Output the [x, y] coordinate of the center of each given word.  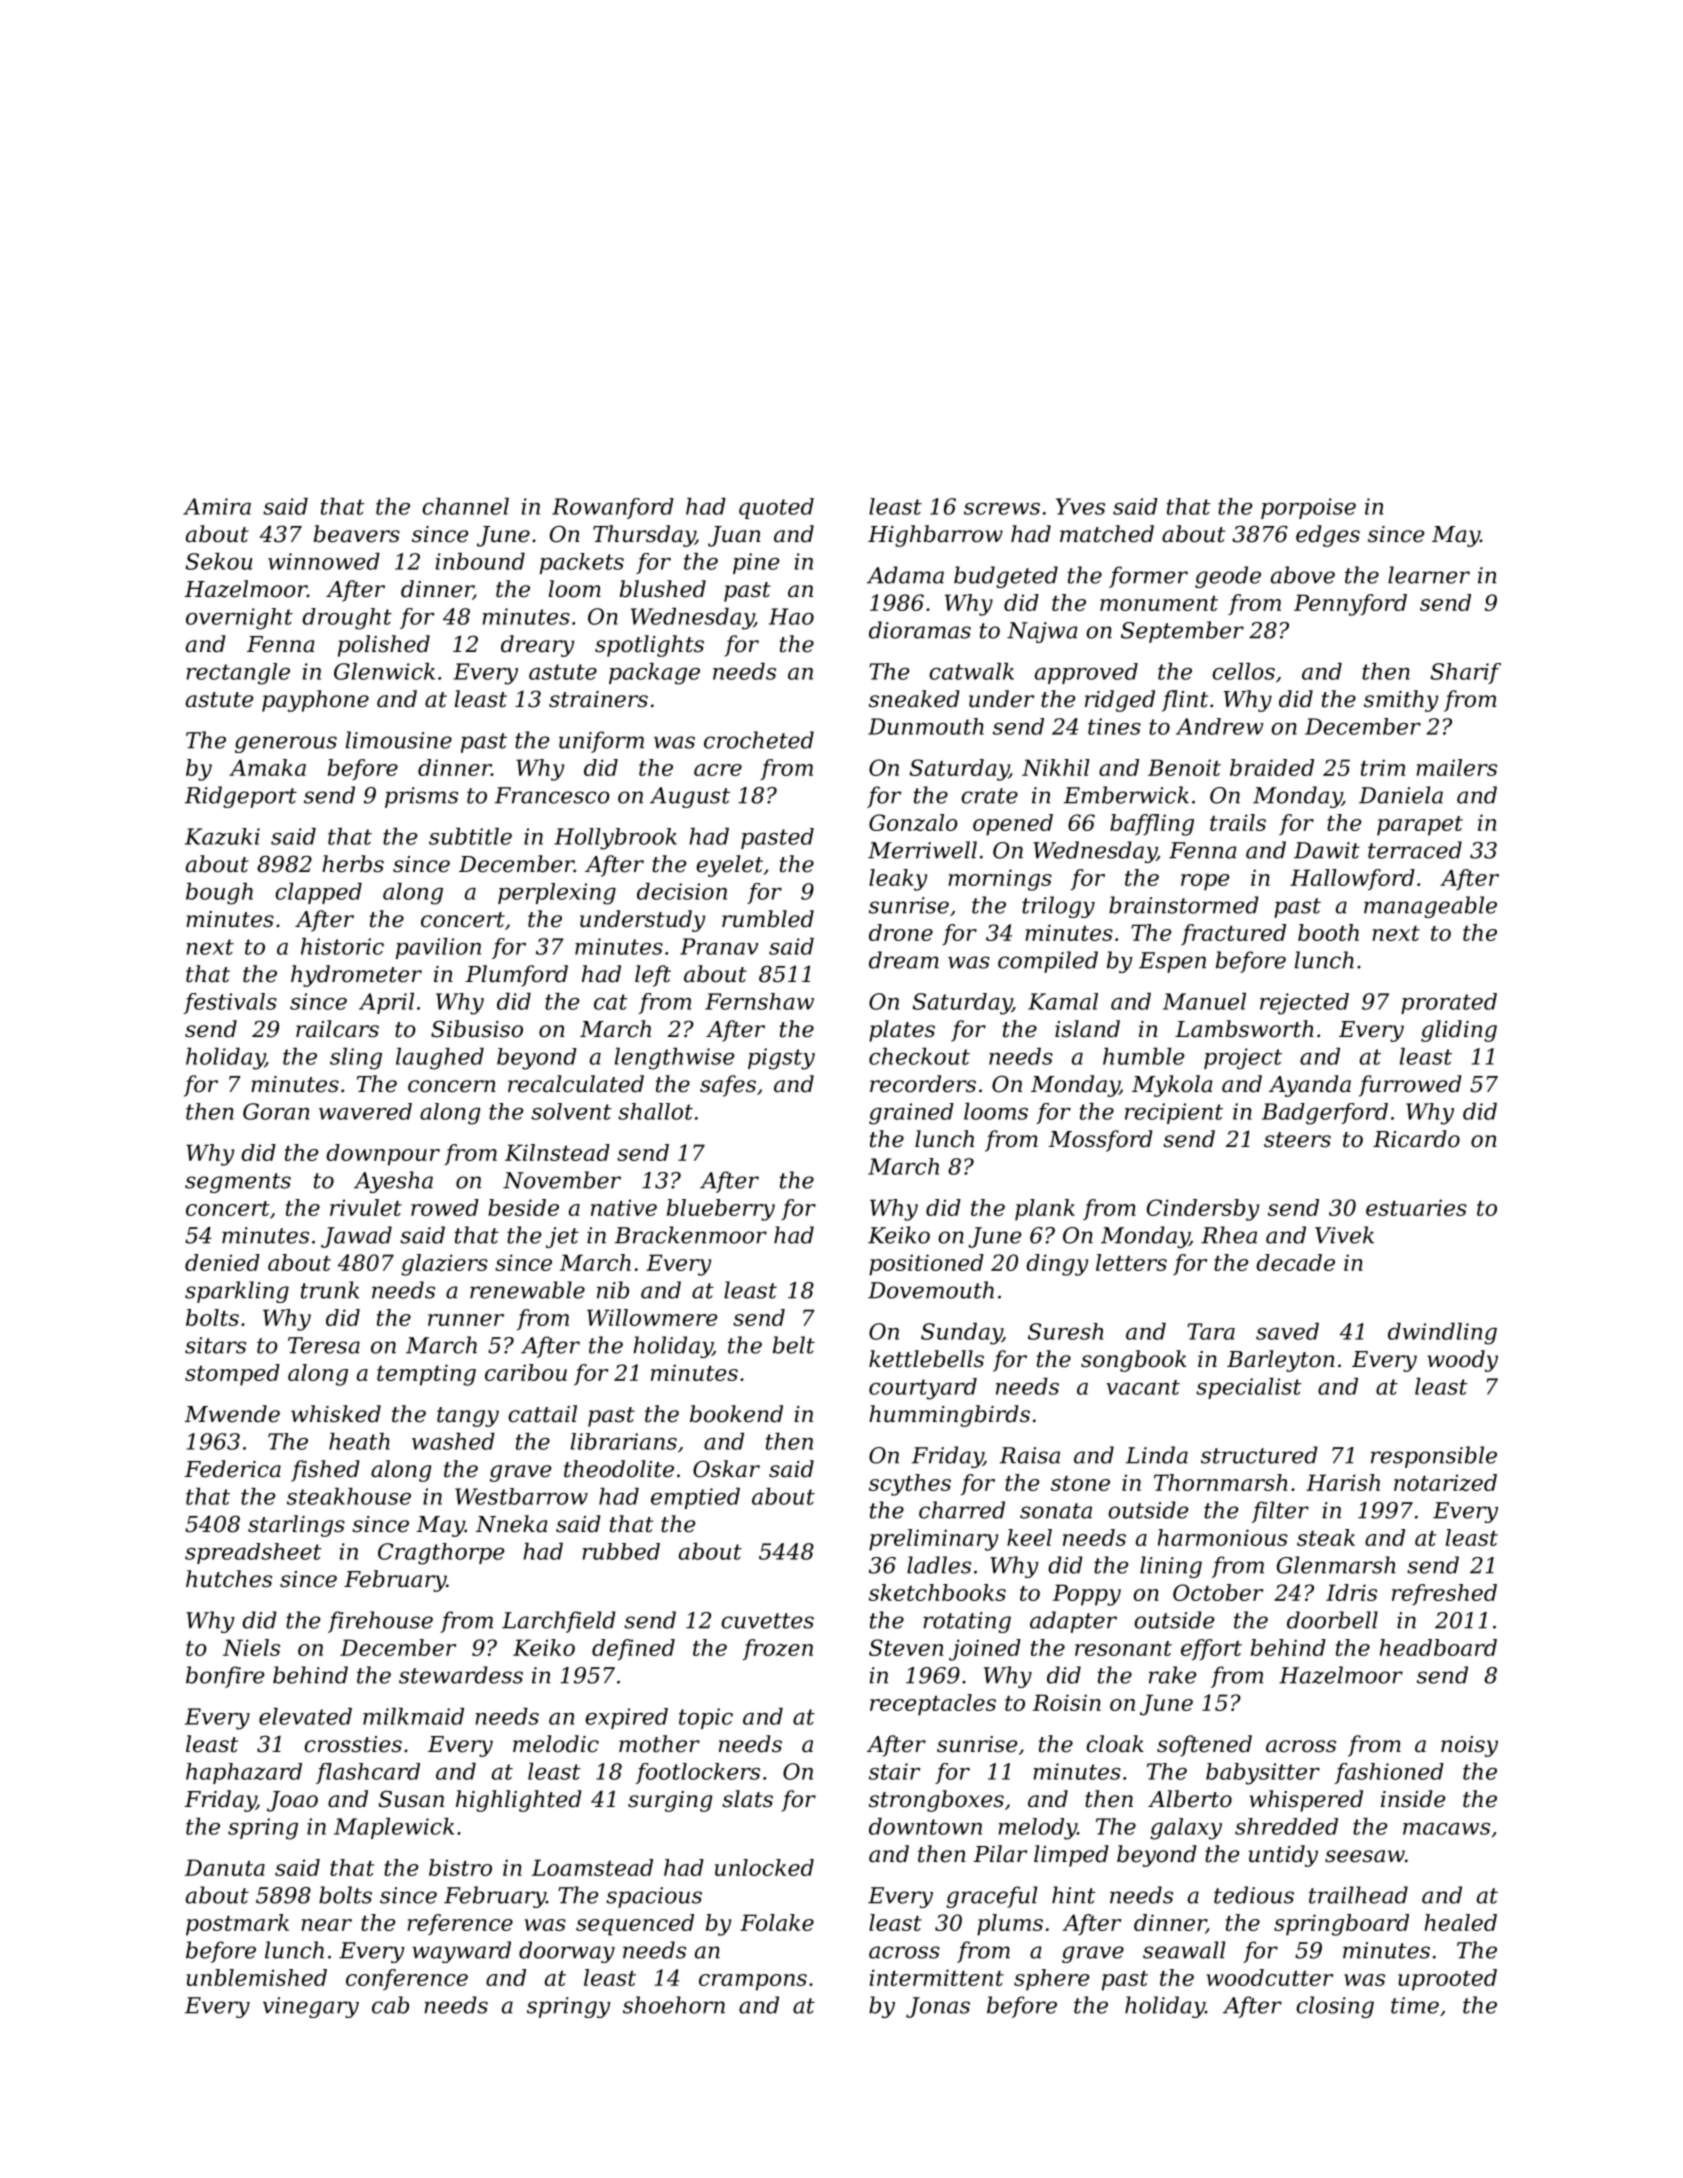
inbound [480, 561]
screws [1002, 509]
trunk [330, 1290]
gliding [1459, 1031]
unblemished [257, 1977]
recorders [923, 1084]
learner [1429, 575]
